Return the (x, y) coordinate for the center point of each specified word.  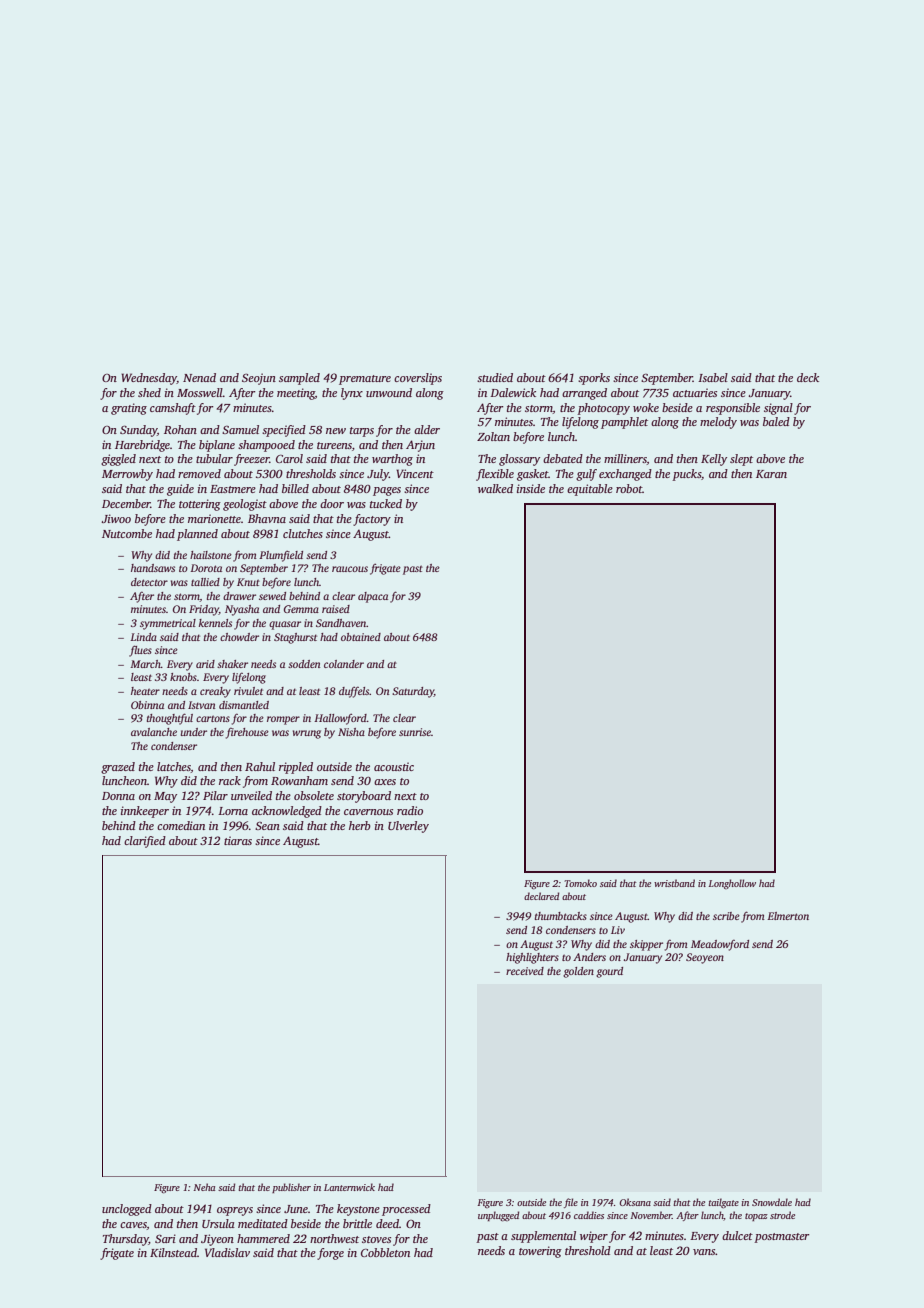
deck (808, 377)
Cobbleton (385, 1252)
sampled (299, 379)
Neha (204, 1187)
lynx (352, 394)
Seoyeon (705, 958)
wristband (674, 883)
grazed (118, 768)
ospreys (235, 1211)
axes (385, 782)
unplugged (498, 1216)
